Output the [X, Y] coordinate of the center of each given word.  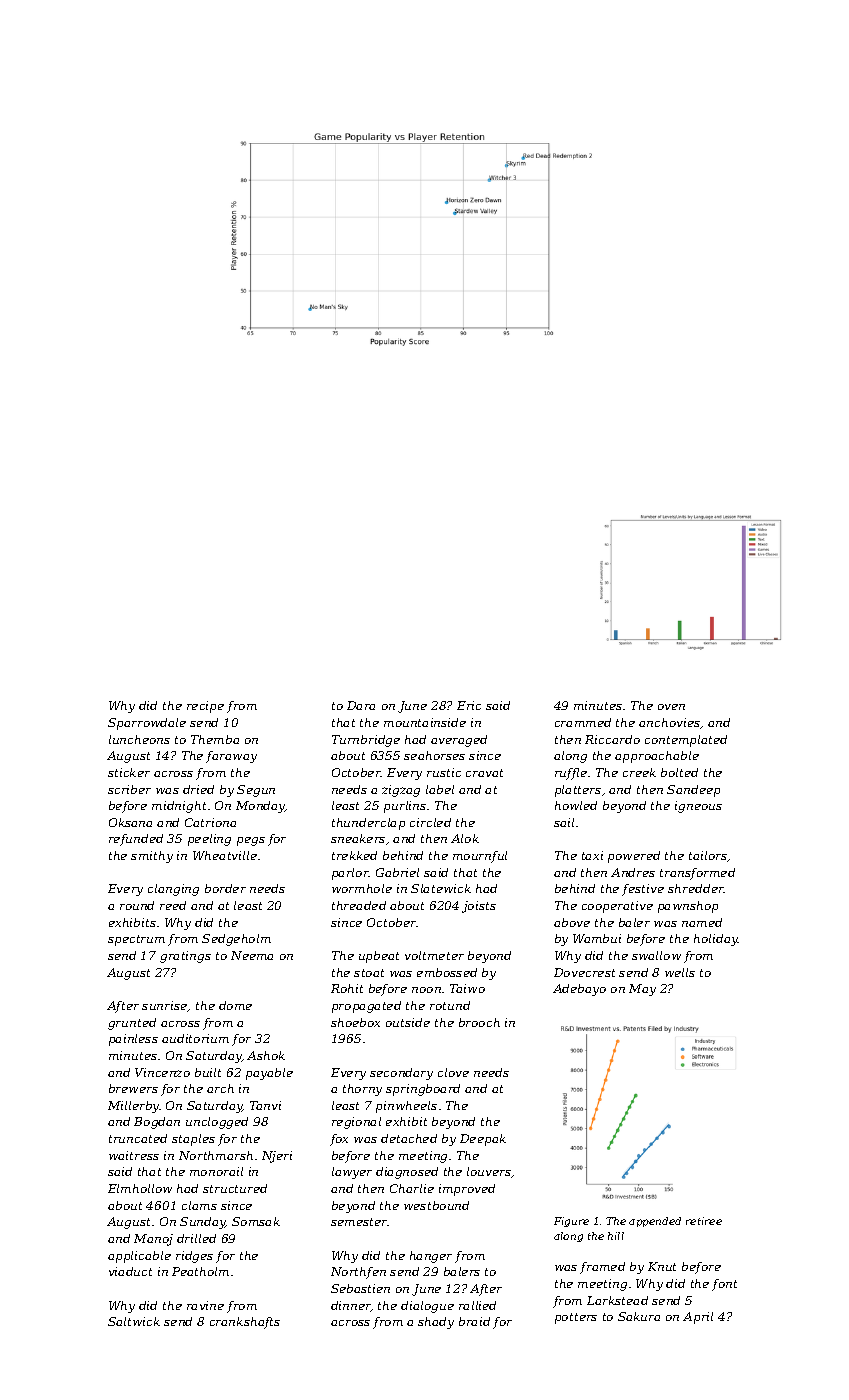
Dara [361, 705]
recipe [205, 707]
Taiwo [467, 988]
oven [671, 707]
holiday [716, 940]
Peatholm [200, 1271]
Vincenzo [162, 1072]
